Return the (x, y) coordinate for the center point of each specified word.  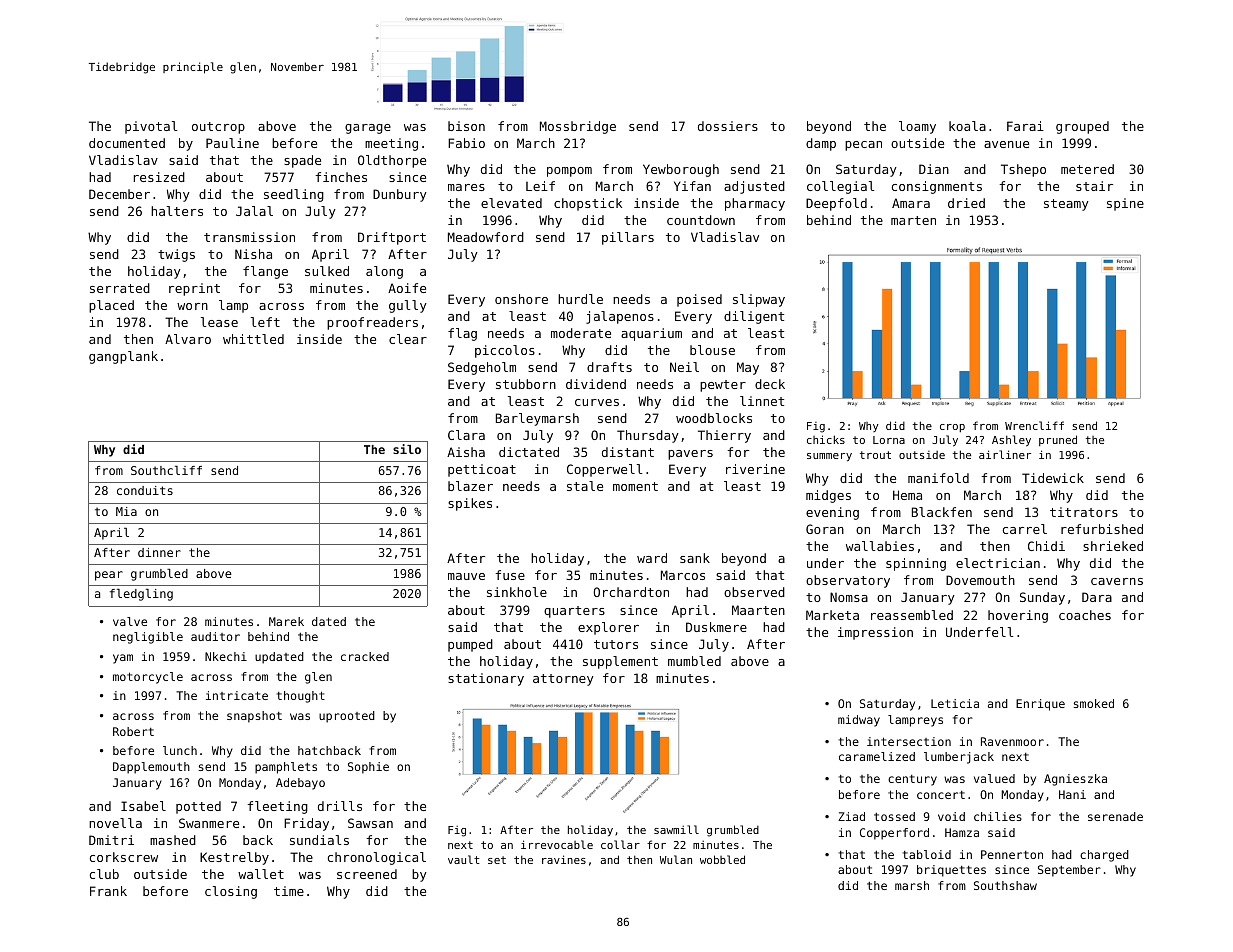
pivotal (151, 127)
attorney (563, 680)
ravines (564, 859)
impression (875, 633)
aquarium (651, 334)
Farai (1025, 126)
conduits (145, 490)
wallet (261, 874)
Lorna (889, 440)
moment (635, 486)
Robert (133, 731)
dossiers (728, 126)
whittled (253, 339)
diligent (754, 317)
